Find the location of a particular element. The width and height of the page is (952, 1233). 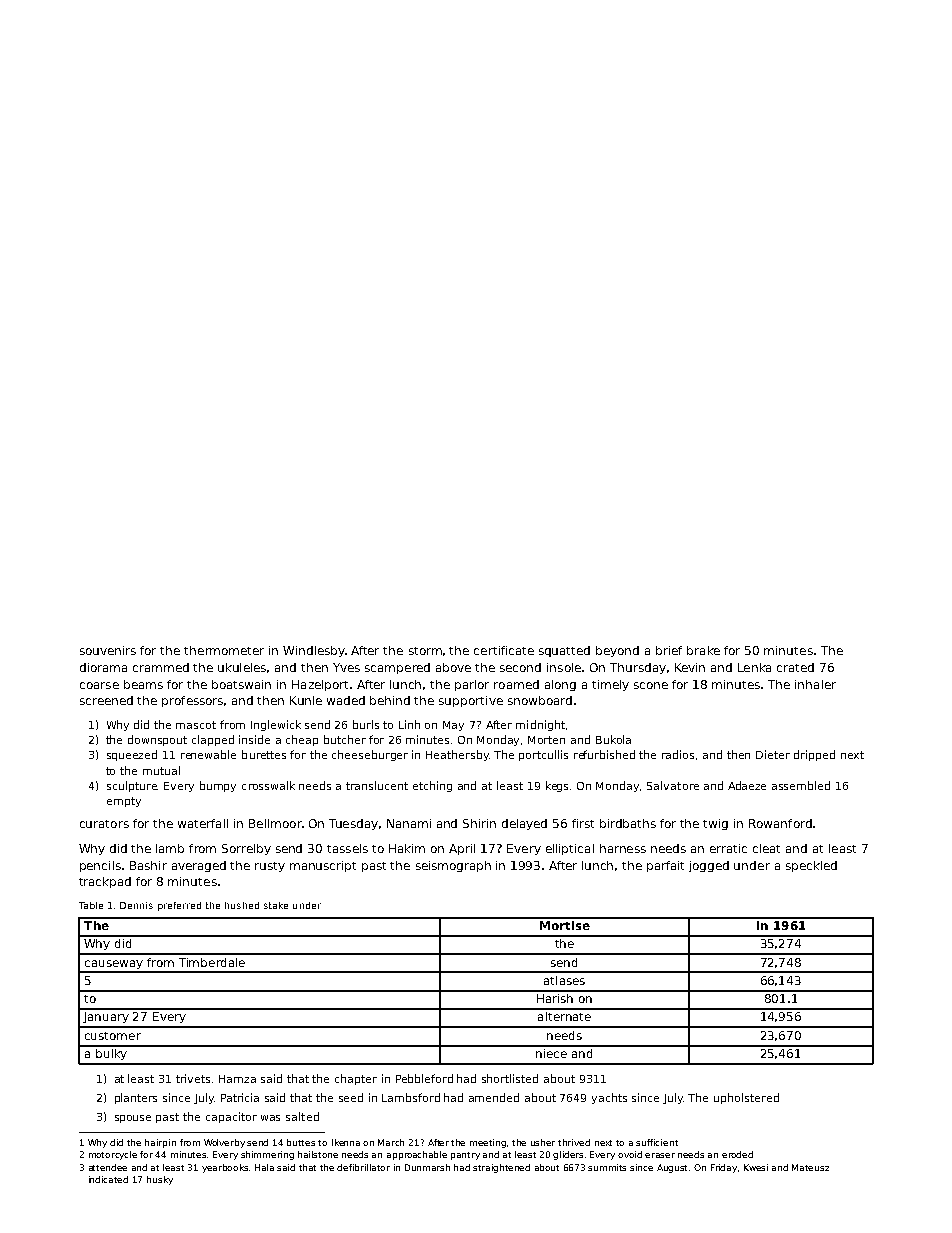

upholstered is located at coordinates (746, 1098).
